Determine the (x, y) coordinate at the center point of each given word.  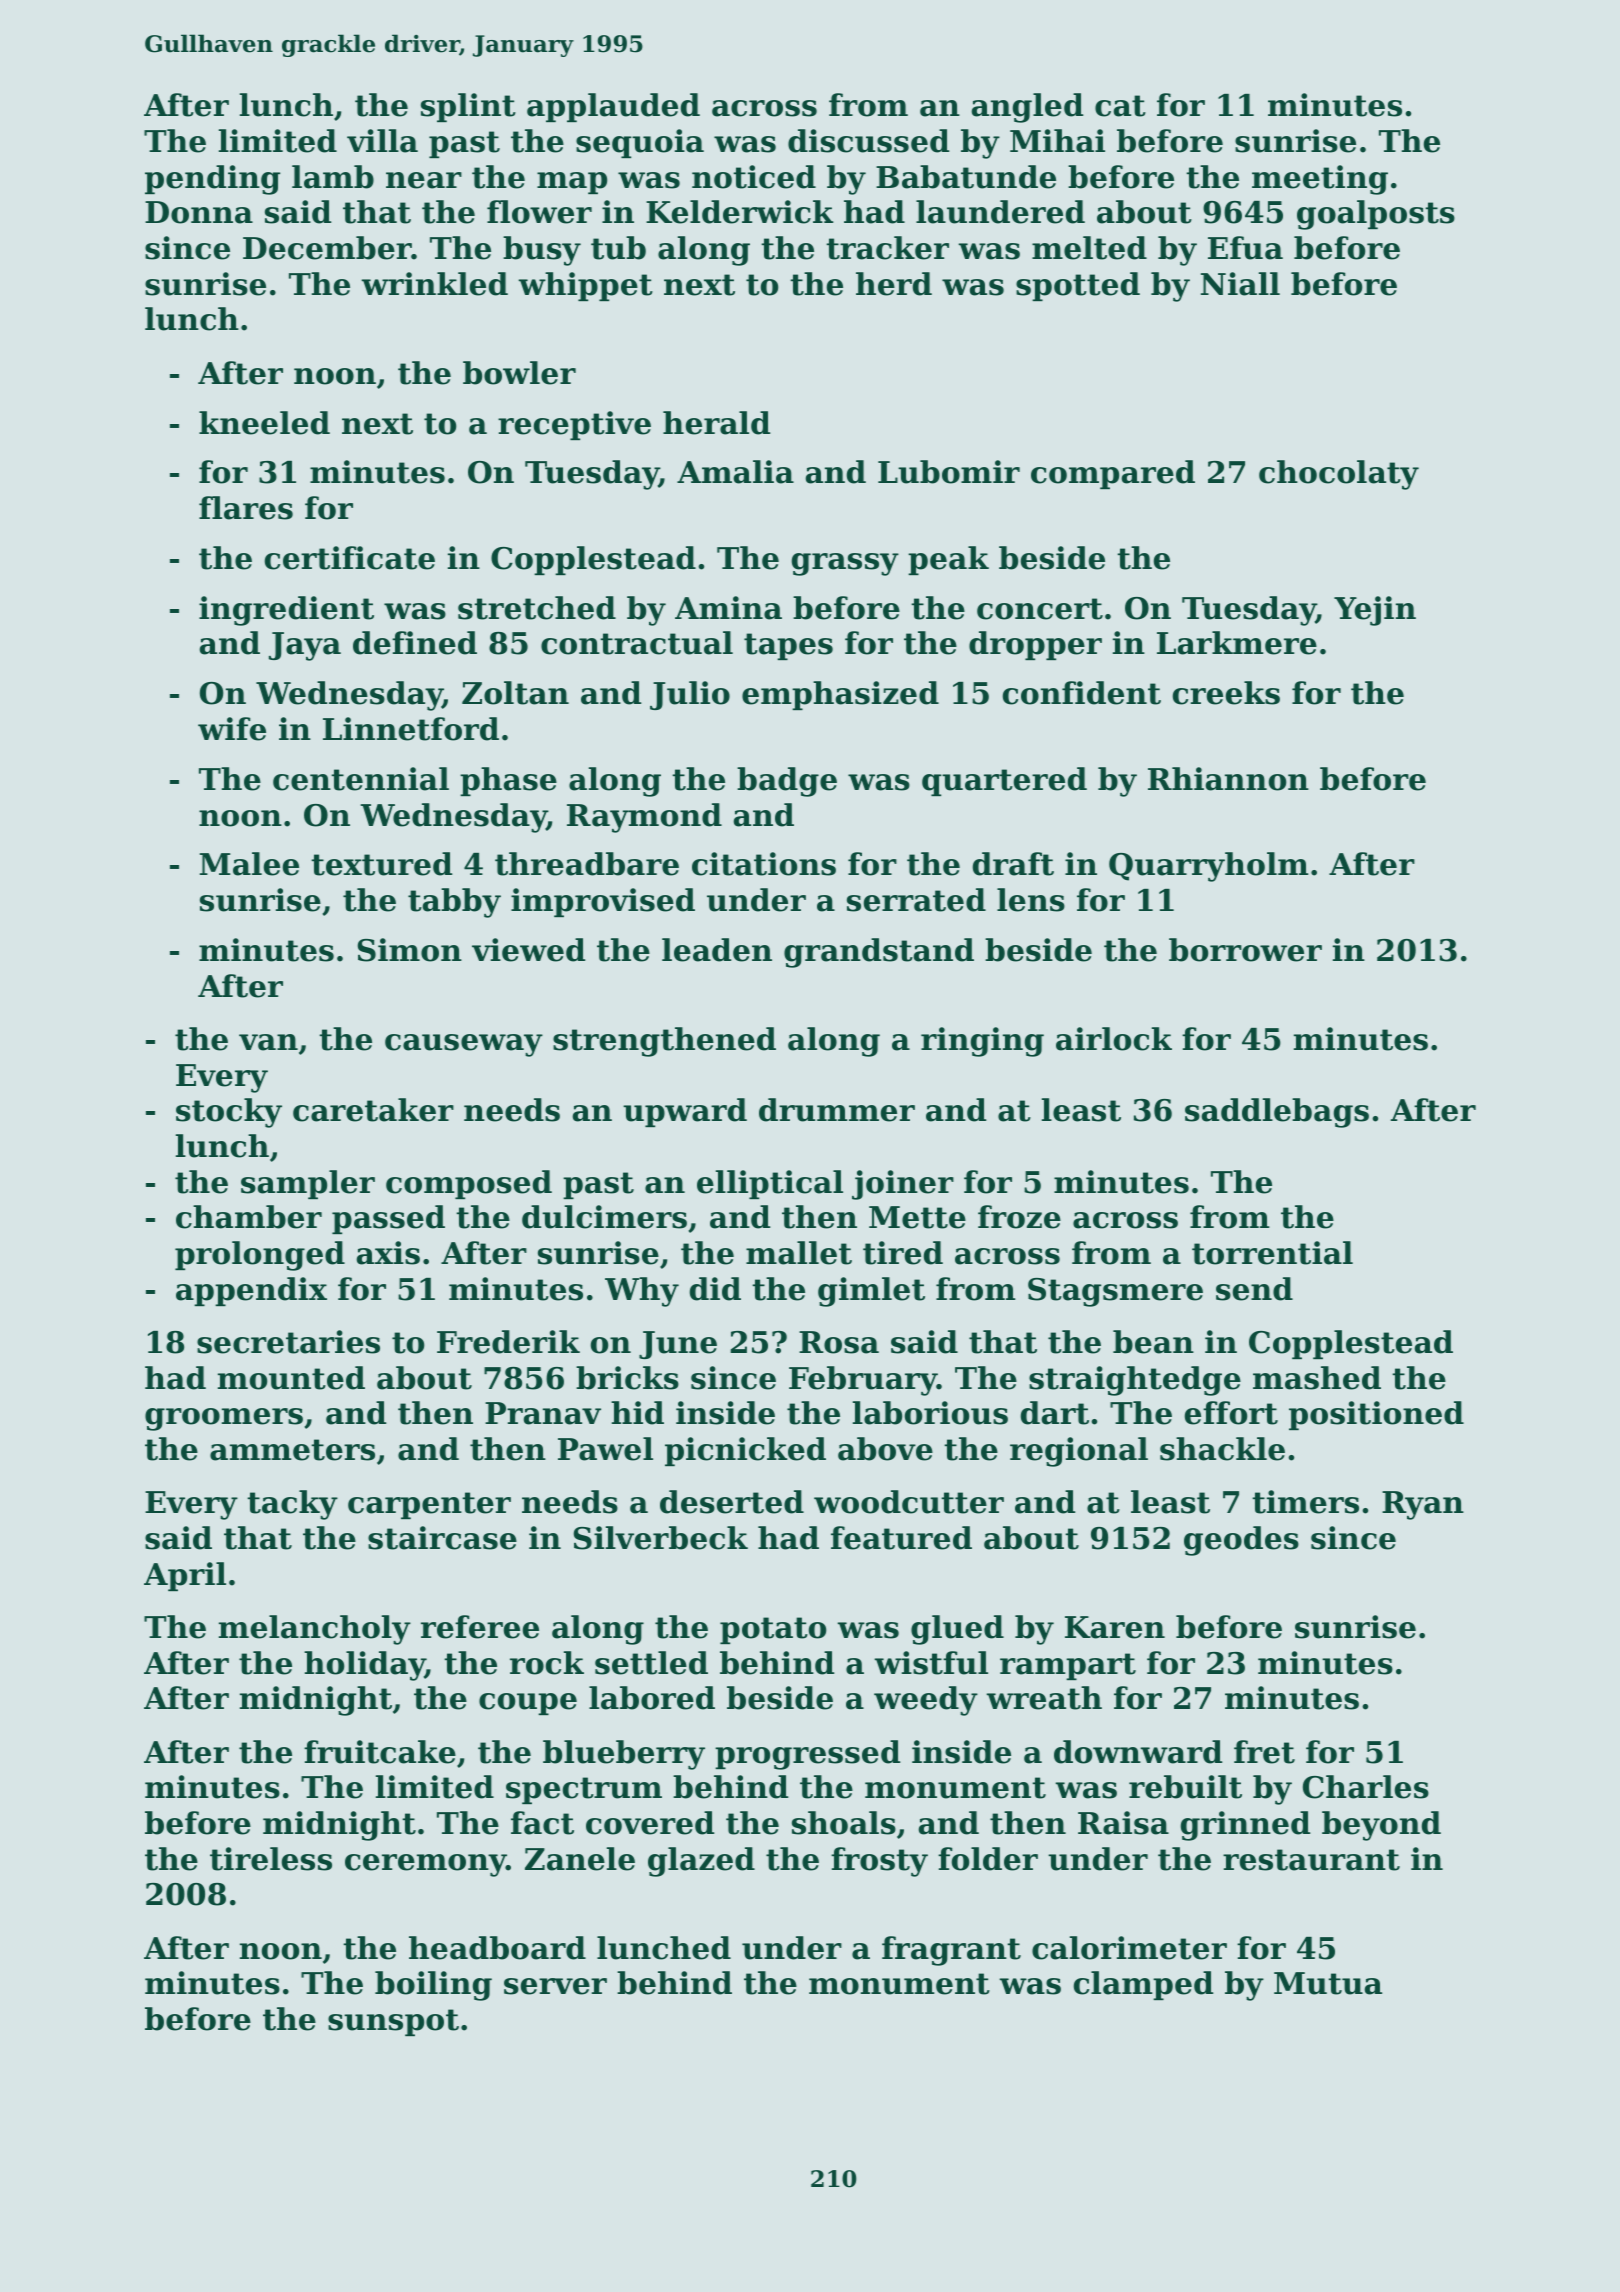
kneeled (264, 423)
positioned (1376, 1415)
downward (1138, 1752)
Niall (1240, 284)
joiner (903, 1185)
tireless (271, 1859)
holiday (364, 1666)
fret (1264, 1752)
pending (212, 180)
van (268, 1042)
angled (1027, 108)
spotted (1078, 286)
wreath (1044, 1698)
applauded (613, 107)
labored (652, 1698)
